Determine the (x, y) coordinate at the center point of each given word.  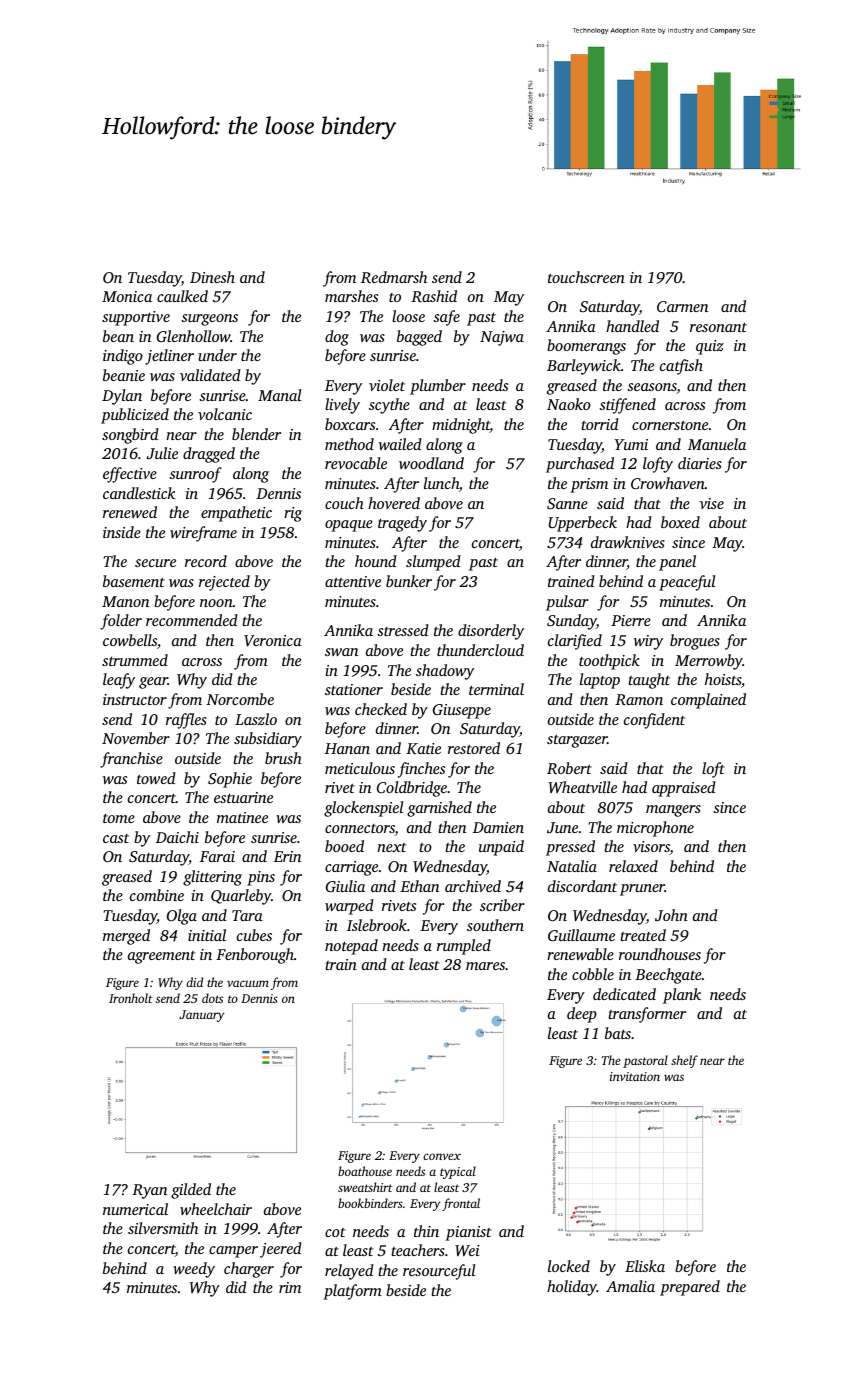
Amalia (630, 1286)
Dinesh (212, 277)
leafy (119, 681)
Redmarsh (394, 277)
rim (290, 1287)
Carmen (682, 306)
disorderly (491, 632)
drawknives (628, 542)
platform (352, 1292)
